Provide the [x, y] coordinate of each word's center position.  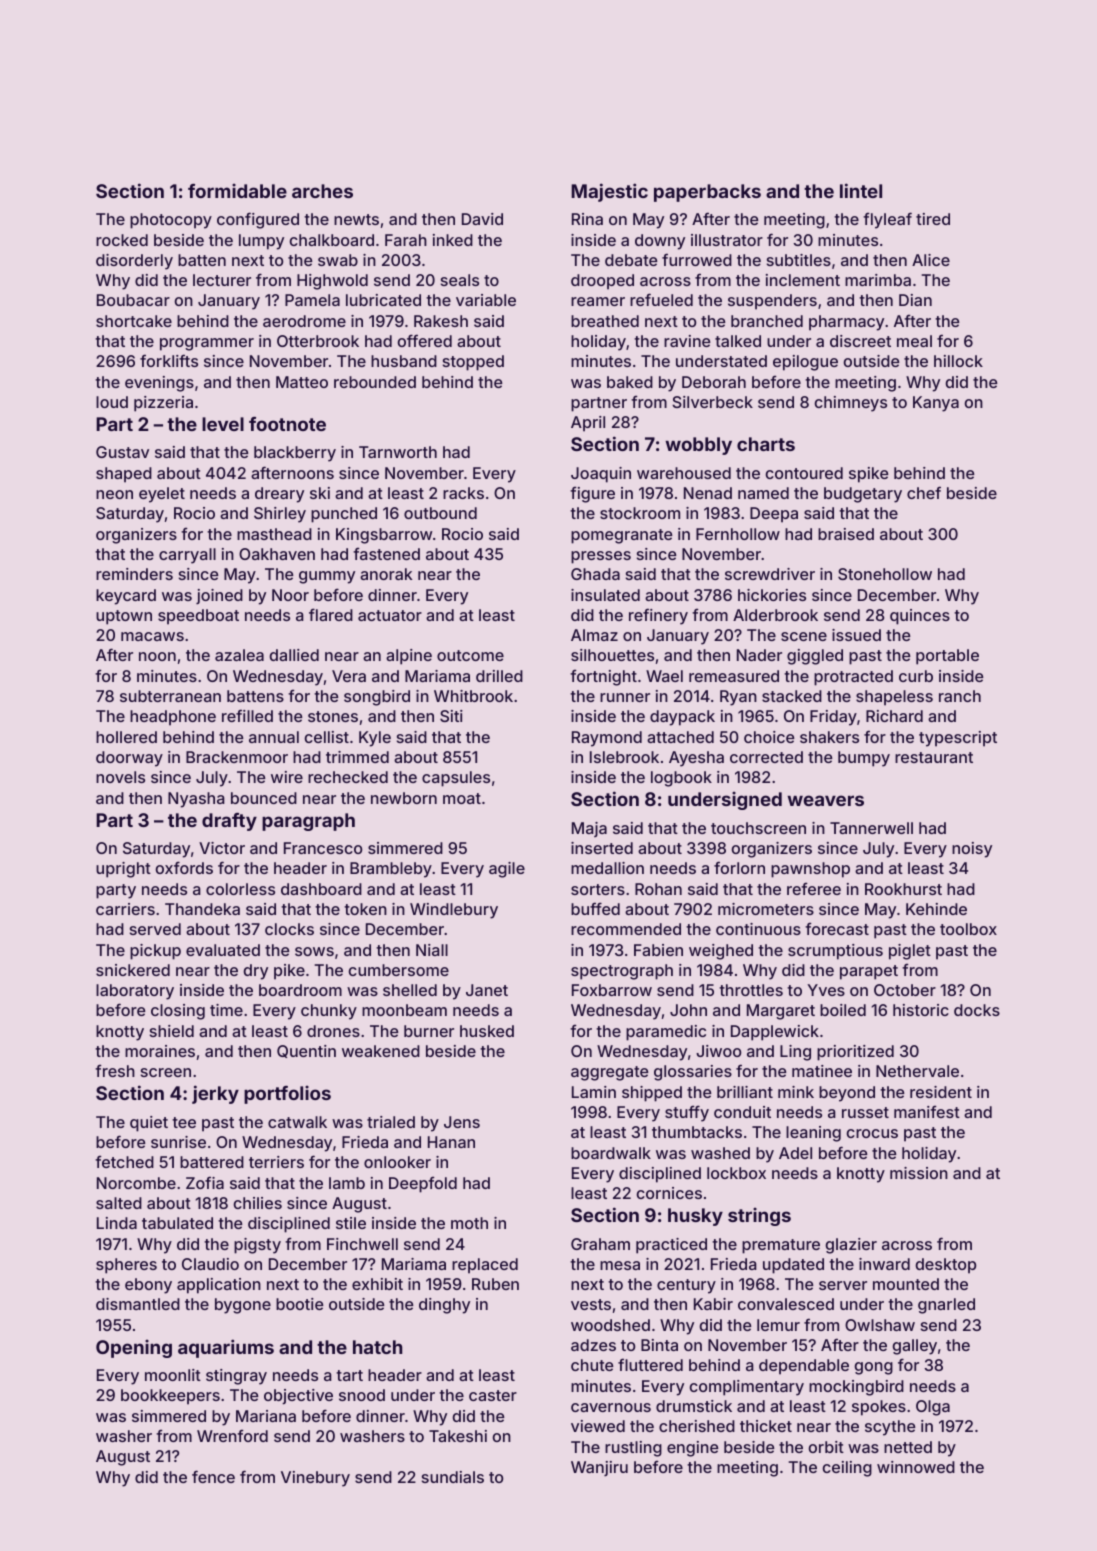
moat [462, 798]
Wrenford [232, 1436]
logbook [681, 779]
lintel [861, 190]
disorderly [134, 262]
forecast [837, 929]
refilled [247, 715]
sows [314, 951]
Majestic [609, 192]
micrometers [766, 909]
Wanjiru [599, 1468]
